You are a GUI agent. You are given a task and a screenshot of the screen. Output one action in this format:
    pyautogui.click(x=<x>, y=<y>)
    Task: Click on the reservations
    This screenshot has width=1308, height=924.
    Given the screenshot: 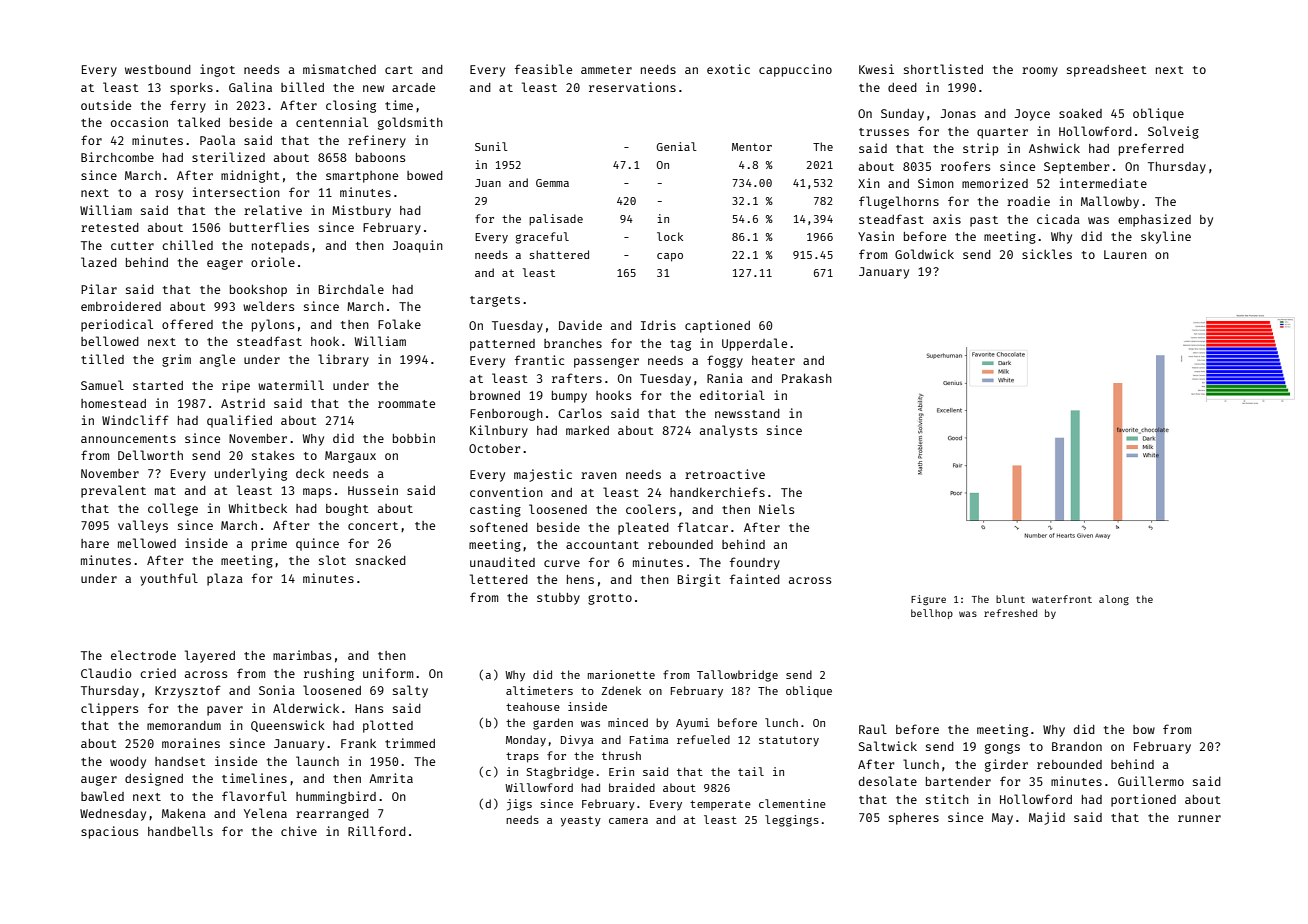 What is the action you would take?
    pyautogui.click(x=632, y=87)
